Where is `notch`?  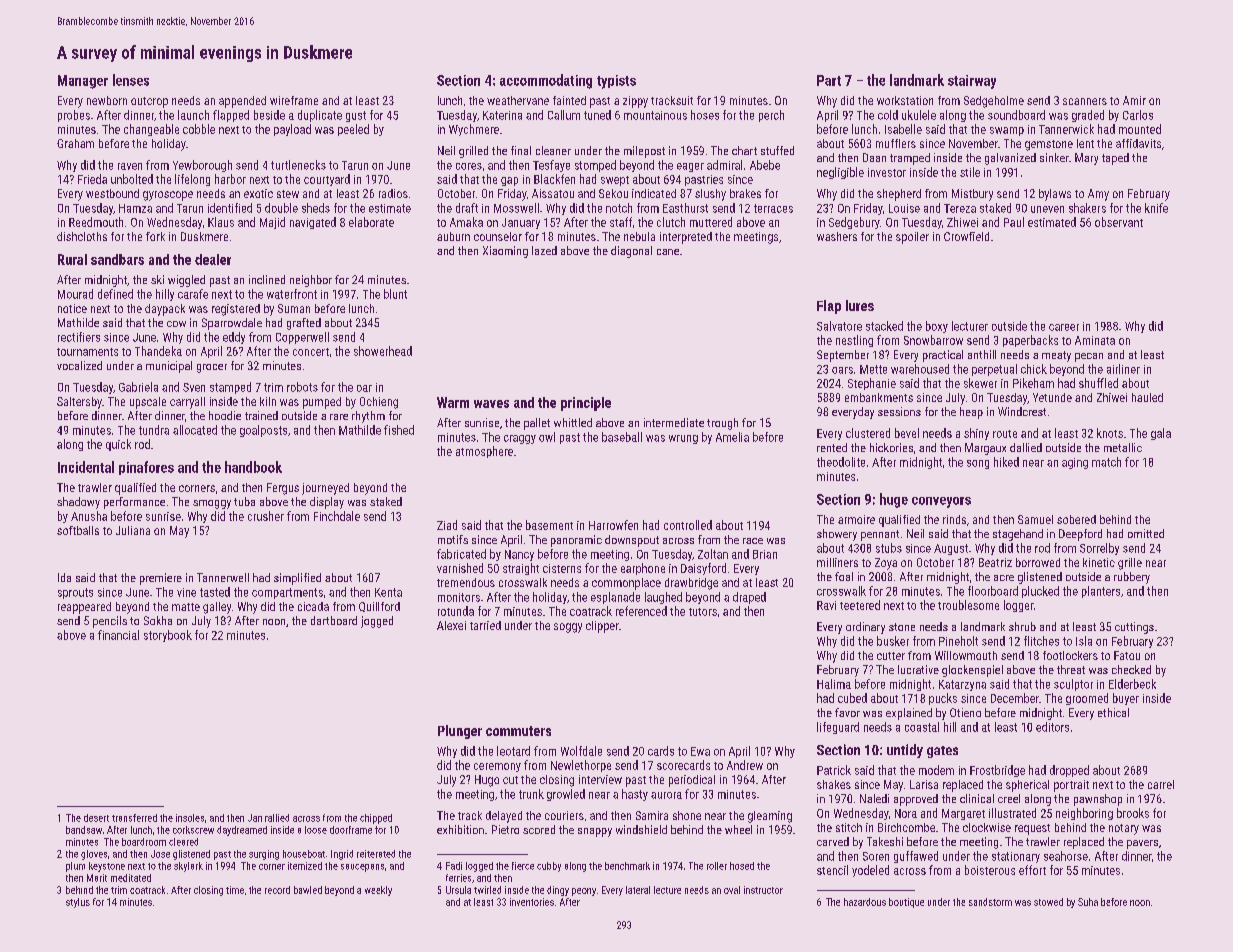
notch is located at coordinates (619, 208).
